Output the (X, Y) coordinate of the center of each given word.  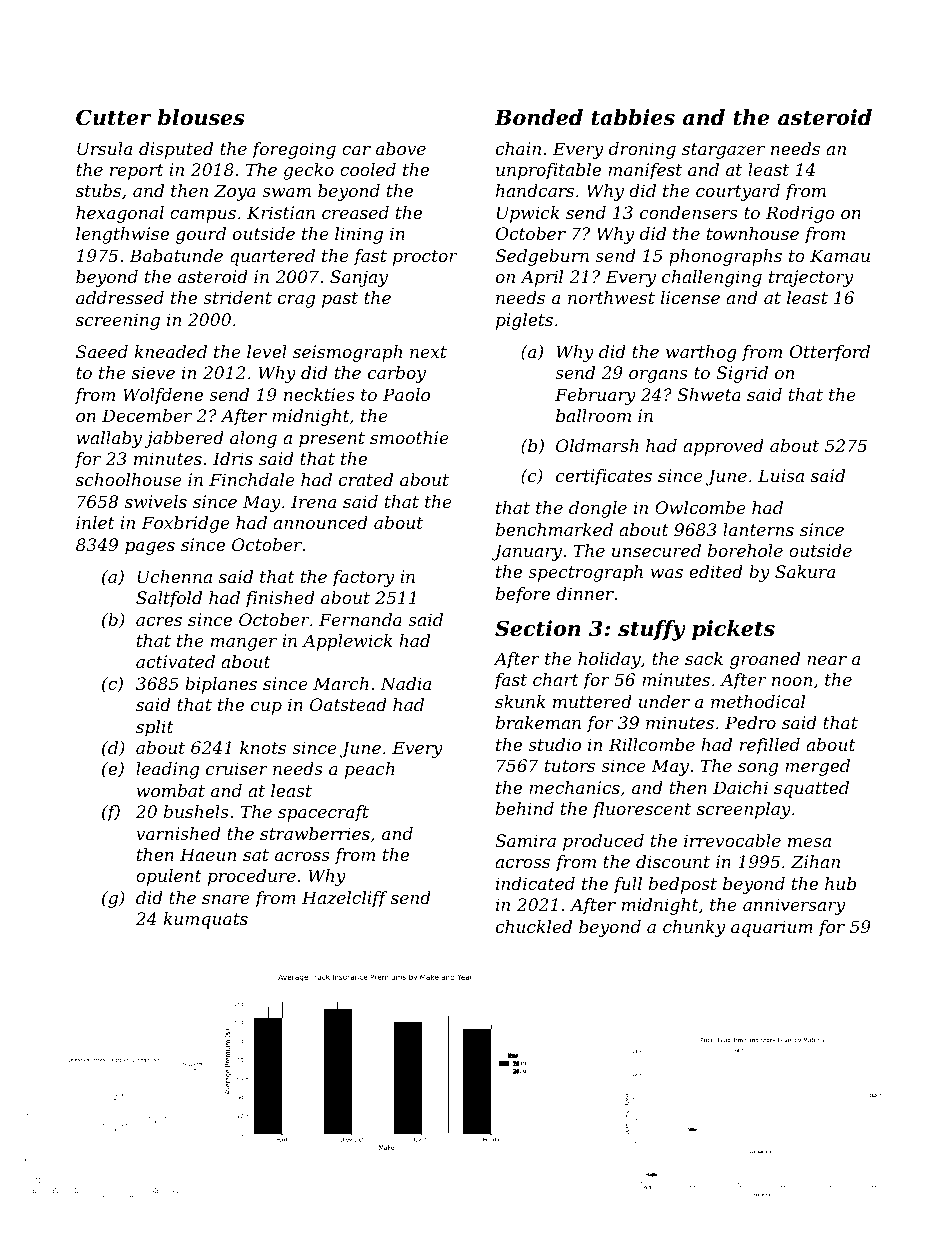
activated (175, 661)
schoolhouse (129, 479)
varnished (178, 833)
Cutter (114, 117)
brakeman (538, 722)
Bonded (538, 117)
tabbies (633, 117)
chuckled (534, 926)
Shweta (709, 394)
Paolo (406, 394)
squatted (811, 789)
